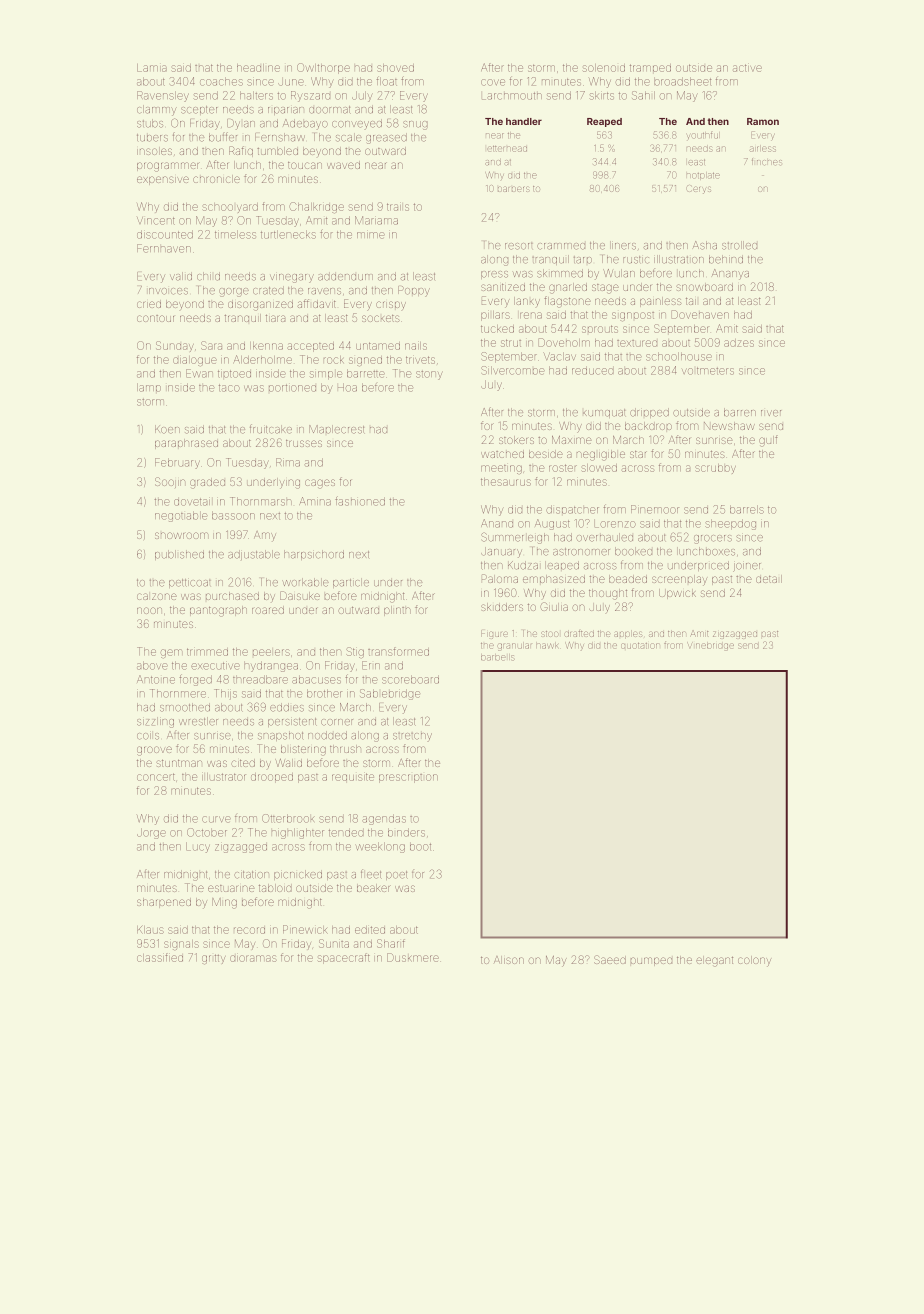  I want to click on shoved, so click(395, 68).
